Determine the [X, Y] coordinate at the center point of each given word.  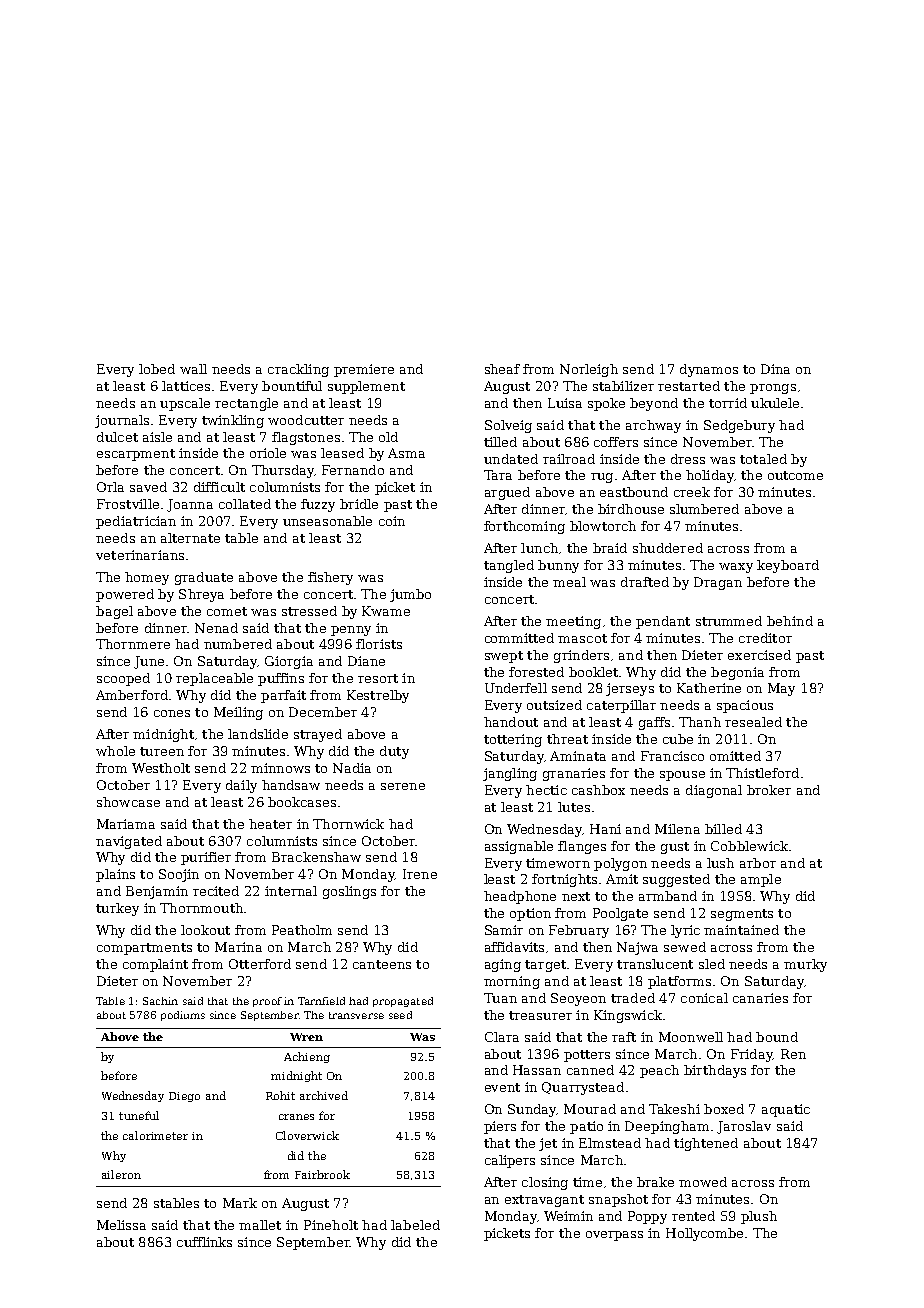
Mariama [126, 824]
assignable [519, 847]
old [388, 437]
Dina [775, 369]
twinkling [233, 421]
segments [742, 915]
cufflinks [204, 1242]
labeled [415, 1225]
